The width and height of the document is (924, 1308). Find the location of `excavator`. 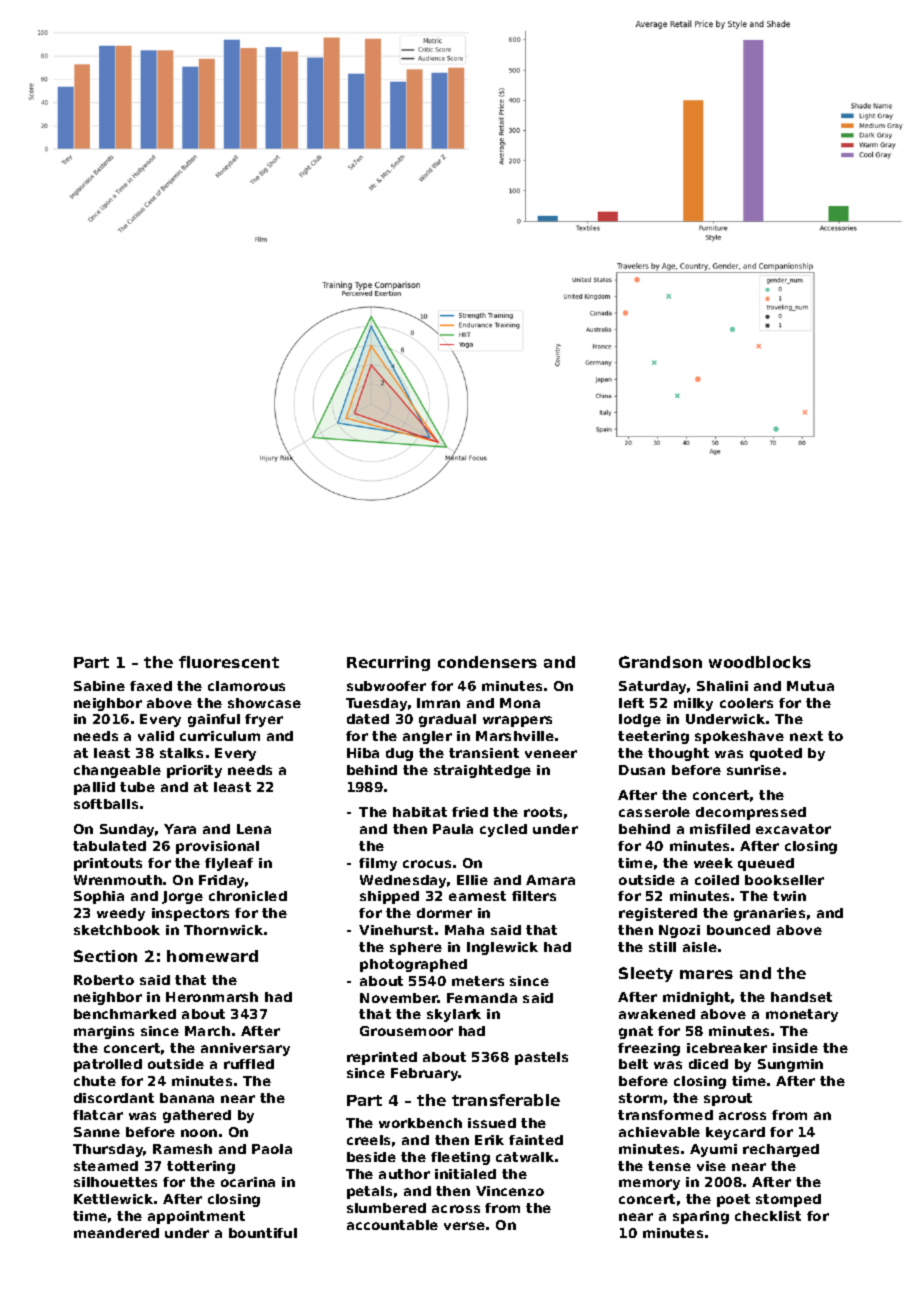

excavator is located at coordinates (793, 829).
